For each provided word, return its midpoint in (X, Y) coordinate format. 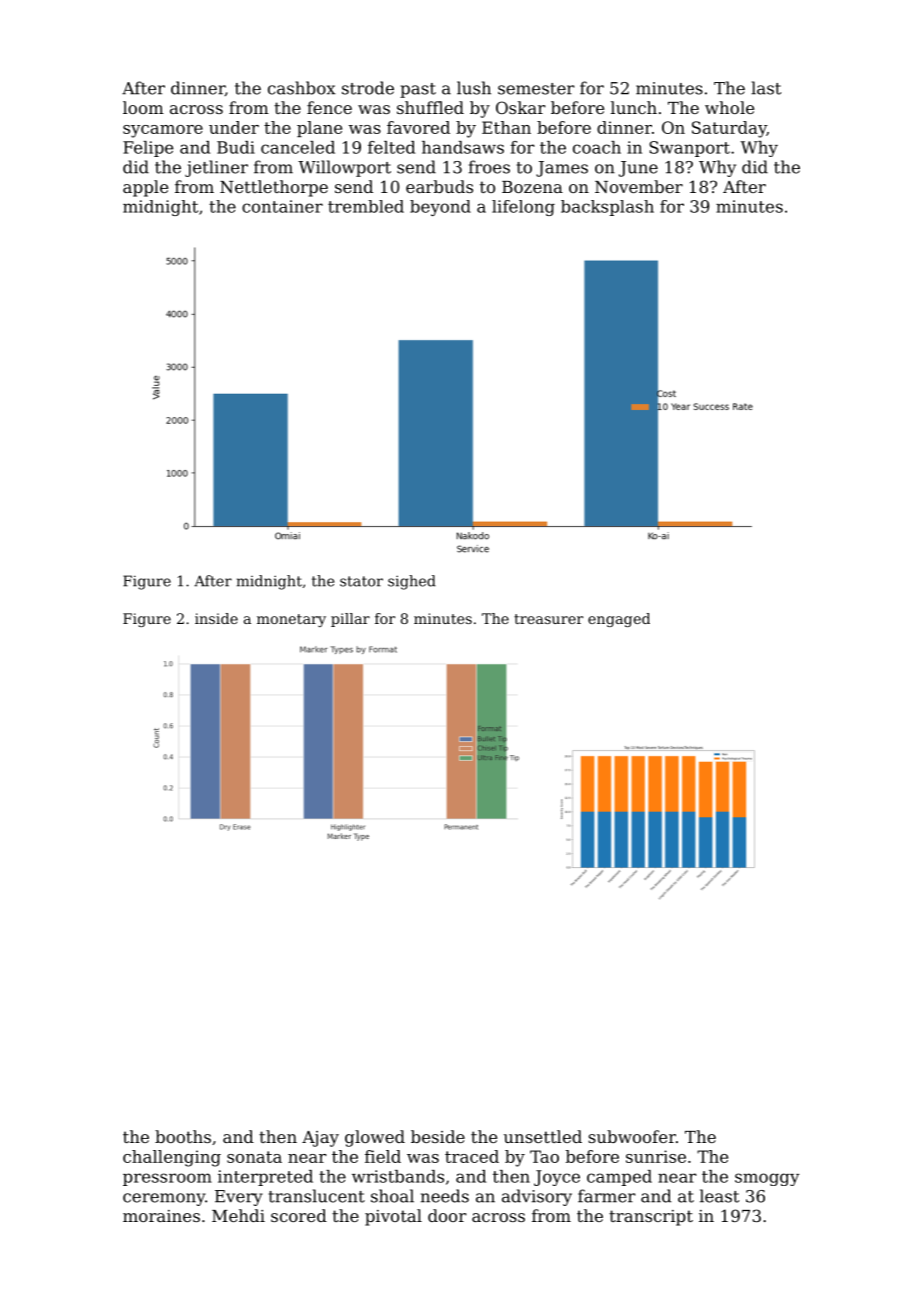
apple (145, 188)
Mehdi (238, 1215)
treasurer (548, 619)
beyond (440, 208)
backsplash (607, 208)
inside (216, 618)
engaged (619, 620)
